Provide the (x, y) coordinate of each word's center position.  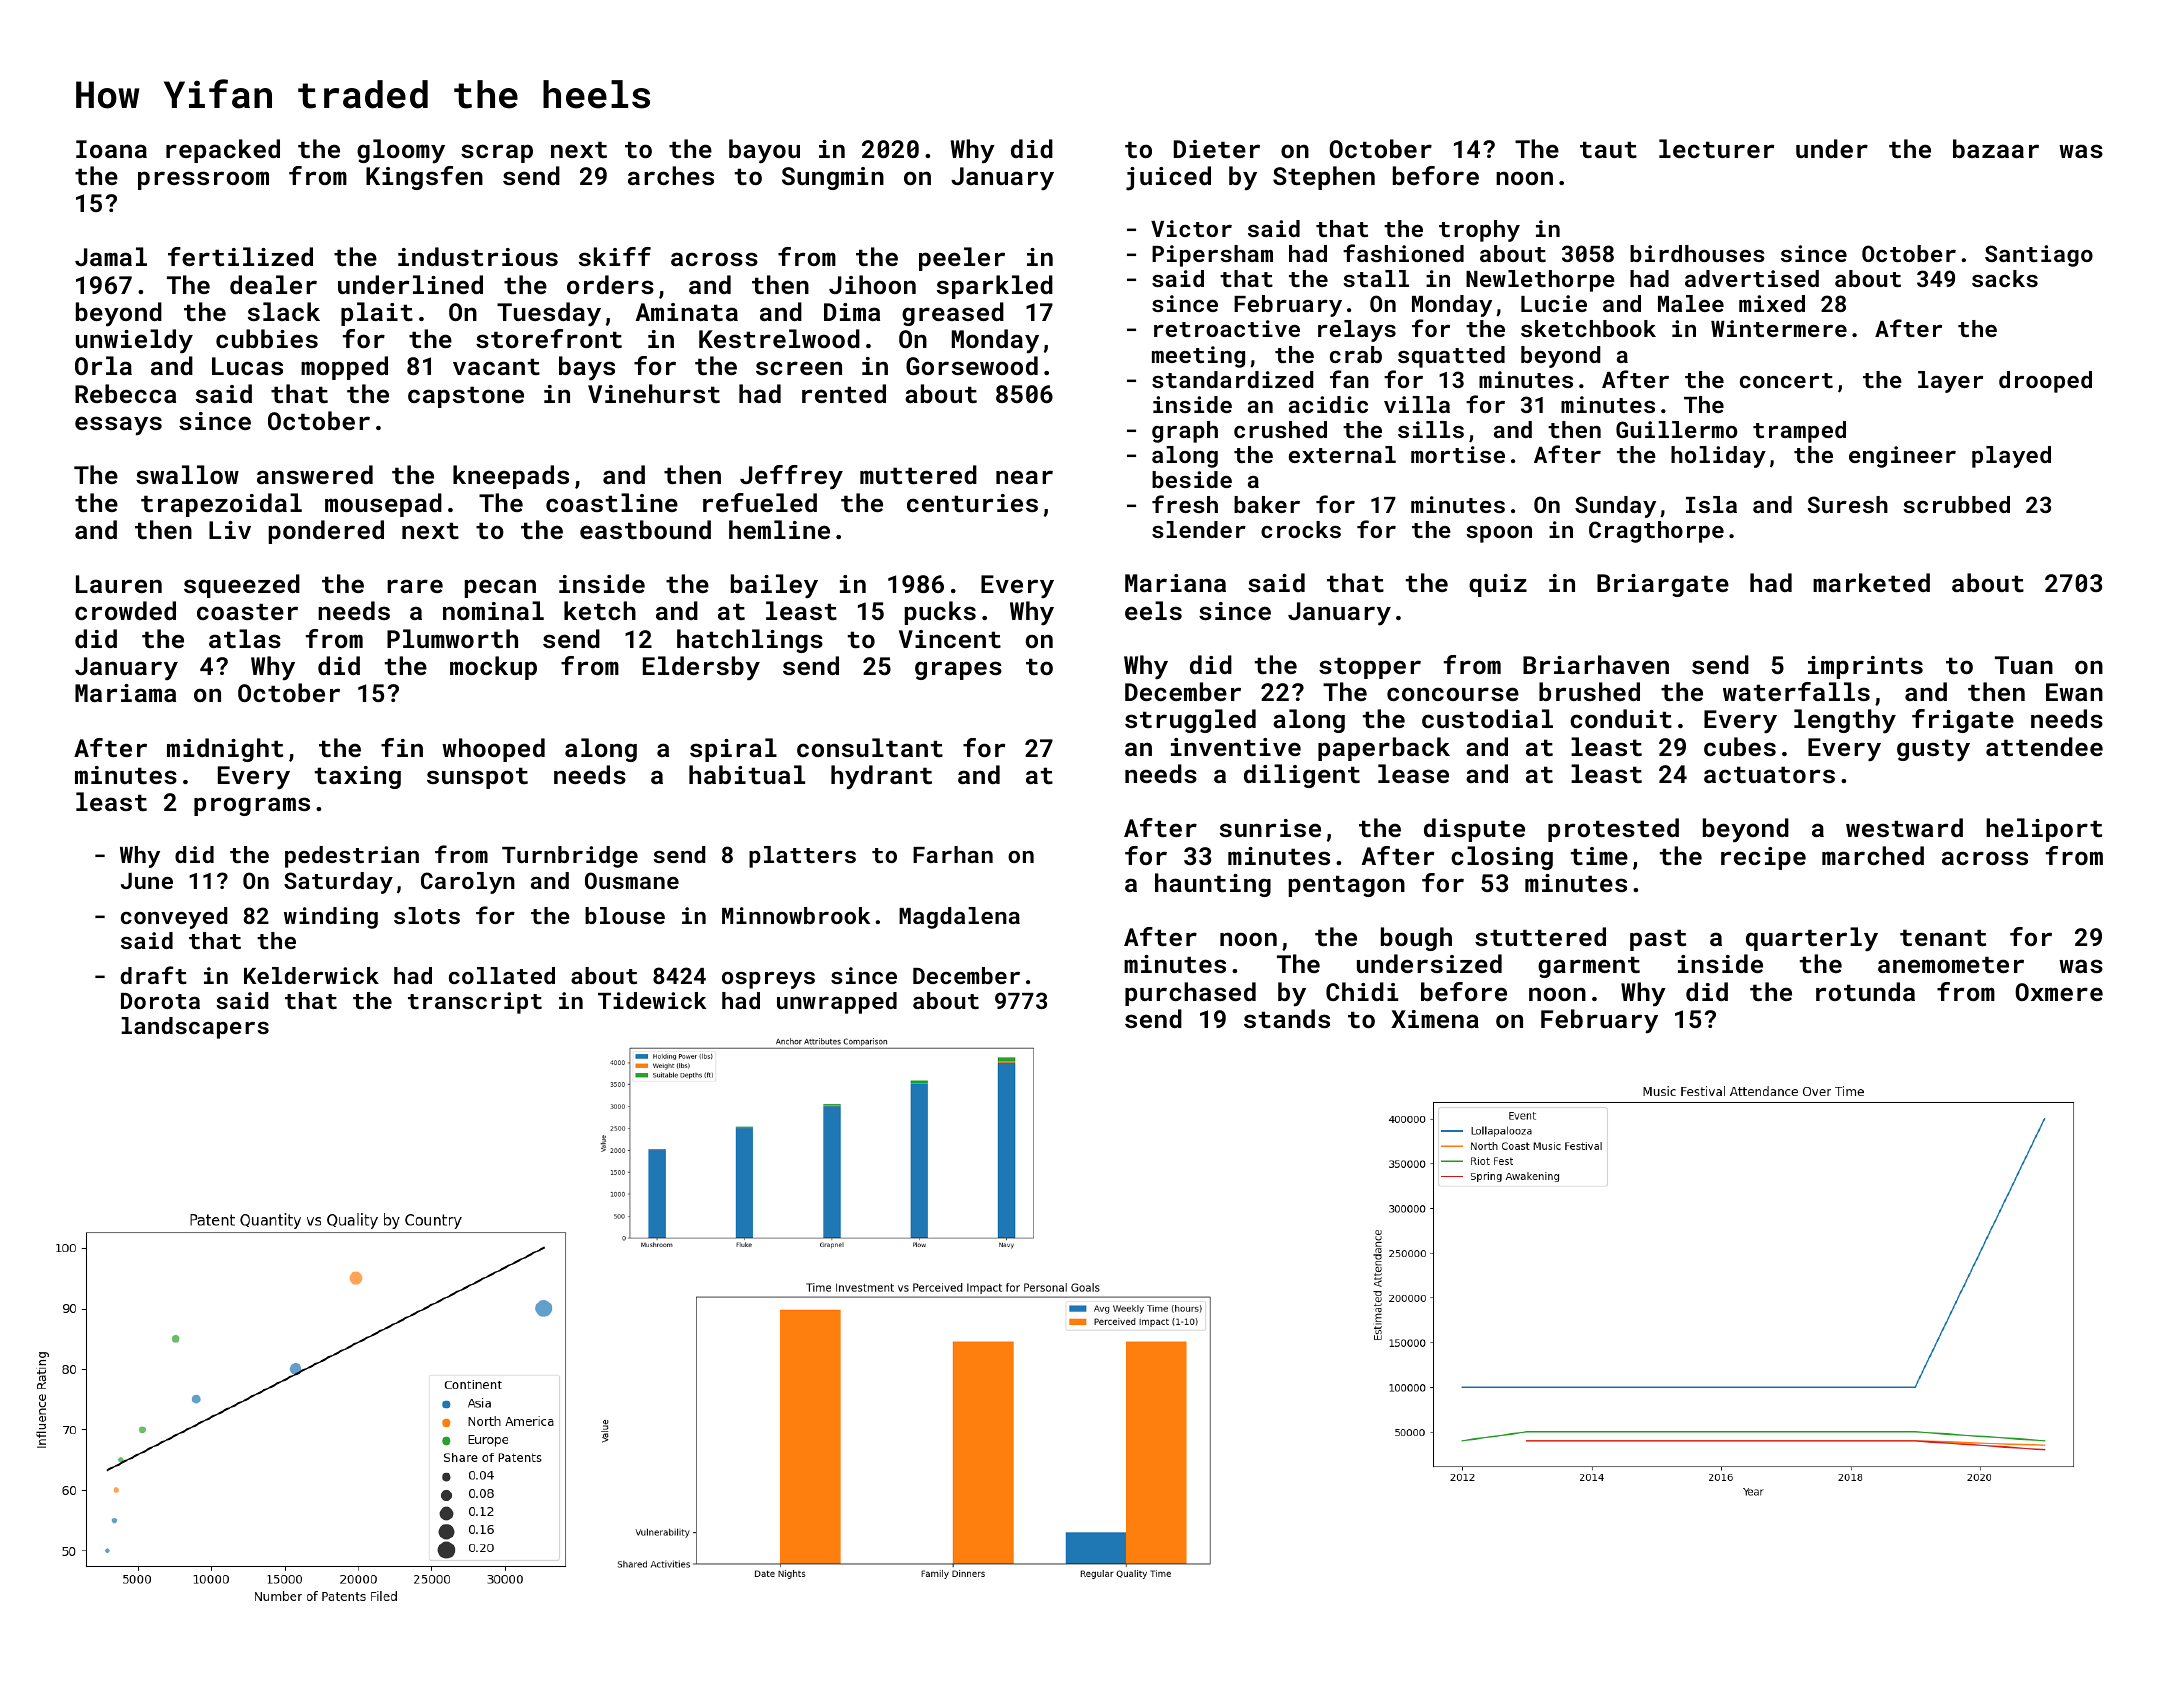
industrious (478, 256)
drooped (2045, 382)
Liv (230, 530)
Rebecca (125, 393)
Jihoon (872, 284)
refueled (760, 502)
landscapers (195, 1028)
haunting (1213, 885)
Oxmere (2059, 992)
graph (1185, 432)
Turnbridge (570, 857)
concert (1786, 380)
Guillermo (1676, 429)
